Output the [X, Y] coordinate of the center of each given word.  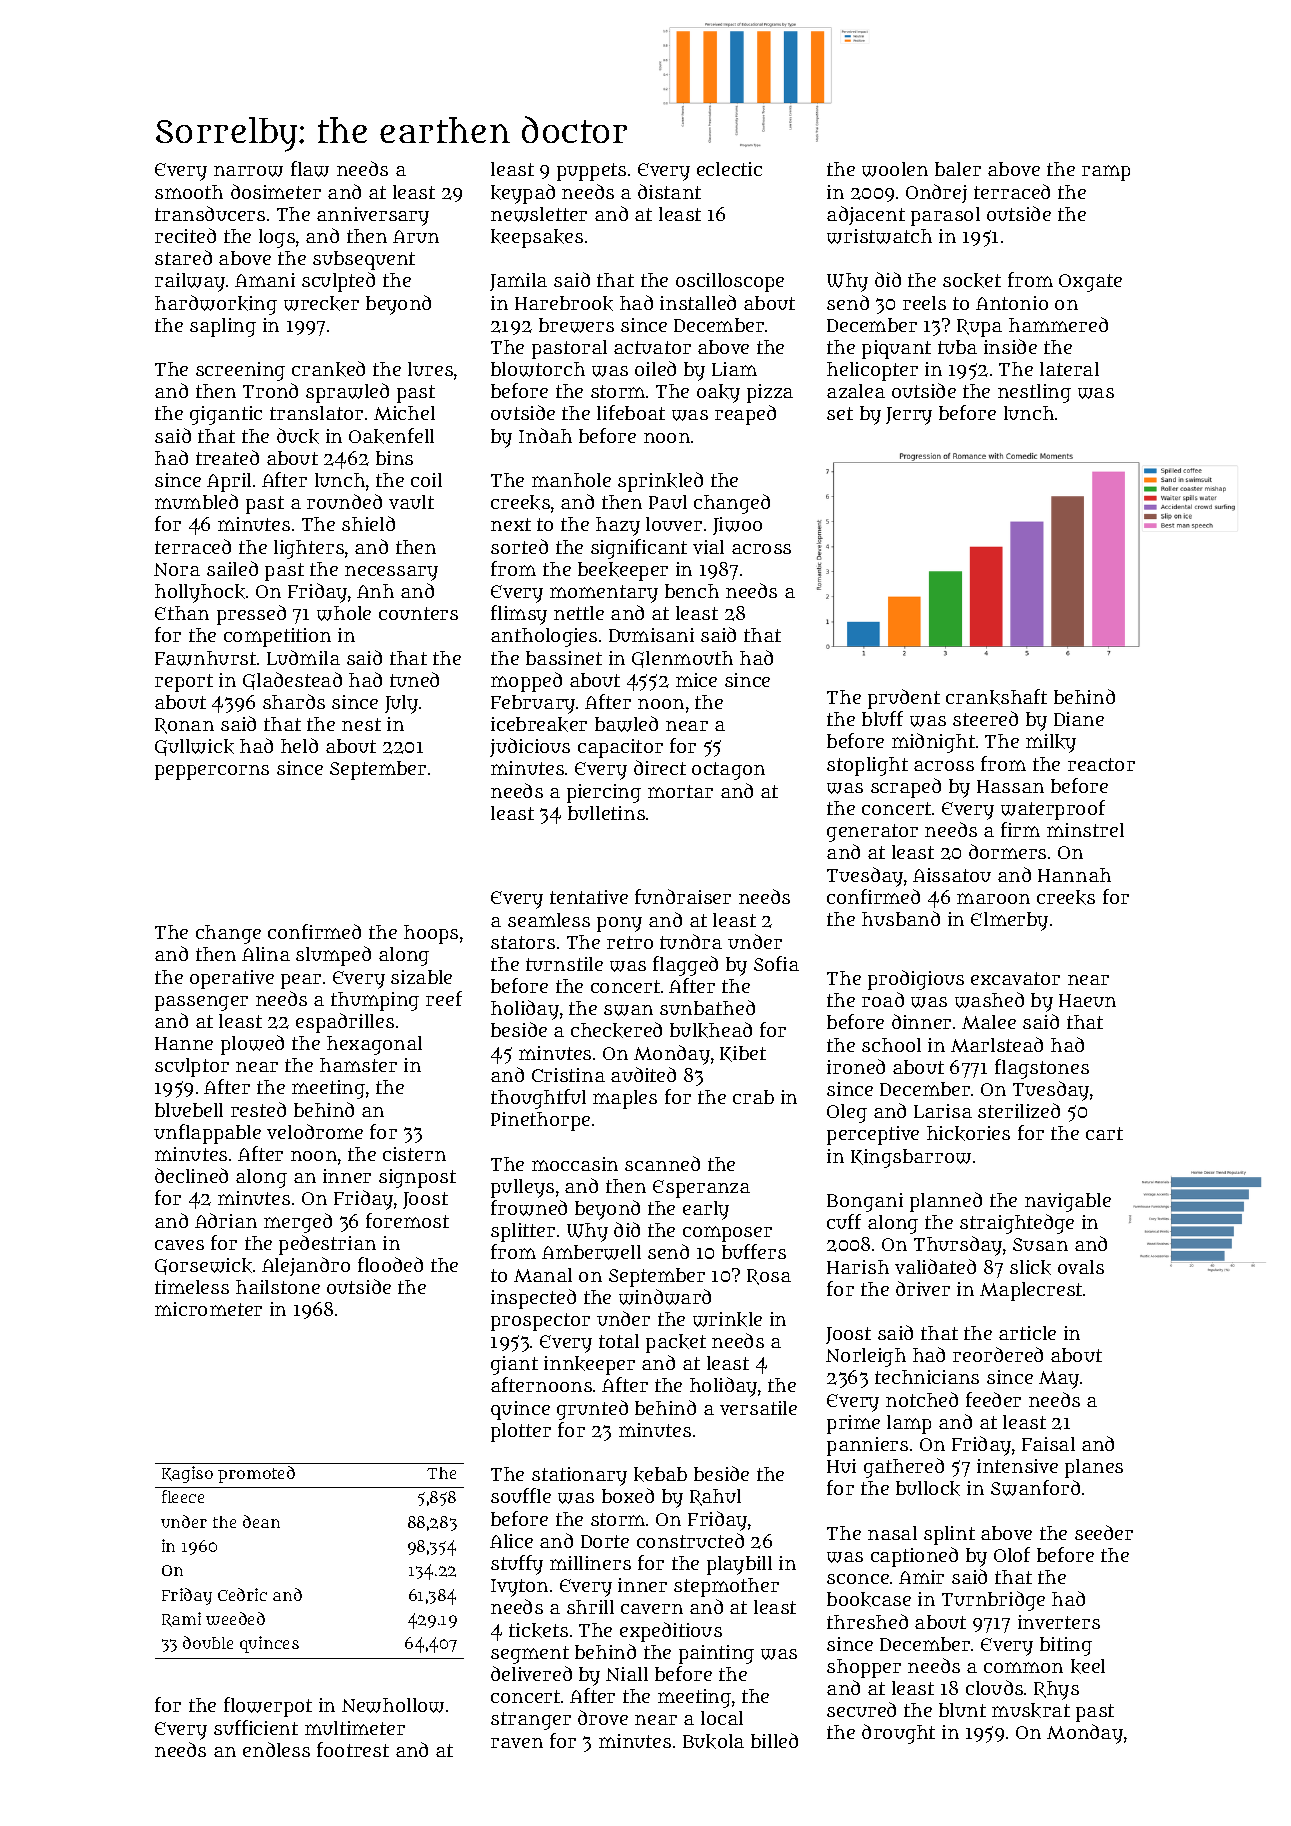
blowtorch [538, 369]
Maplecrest [1031, 1291]
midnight [933, 743]
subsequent [364, 260]
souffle [521, 1495]
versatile [758, 1408]
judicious [530, 747]
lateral [1069, 369]
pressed [251, 615]
